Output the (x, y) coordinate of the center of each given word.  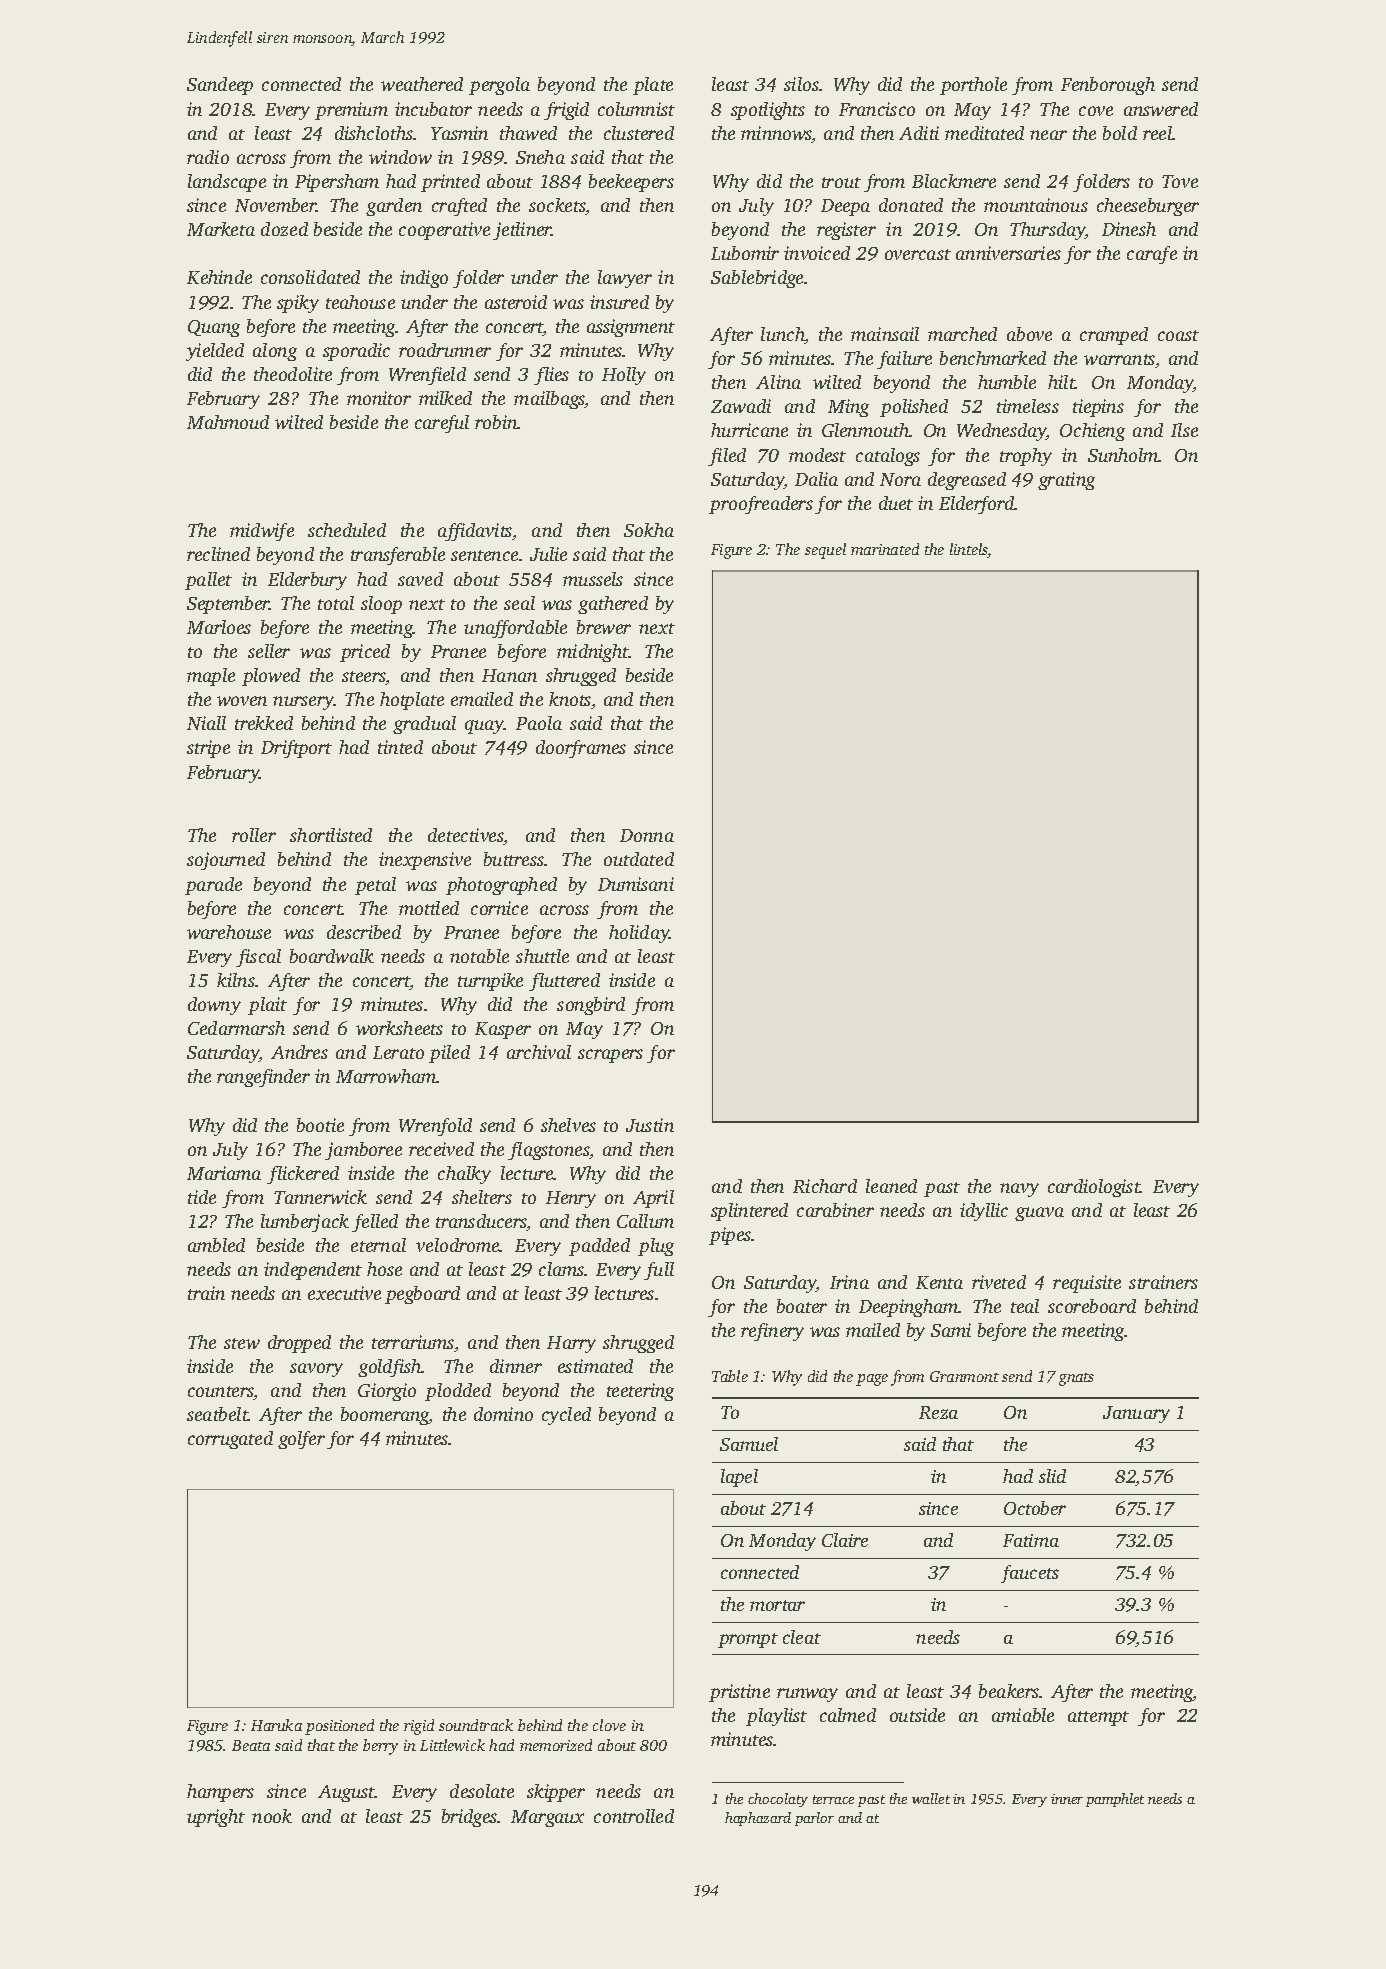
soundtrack (476, 1725)
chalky (464, 1175)
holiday (639, 934)
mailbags (549, 400)
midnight (593, 653)
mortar (777, 1605)
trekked (264, 723)
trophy (1026, 457)
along (275, 352)
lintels (969, 550)
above (1029, 334)
